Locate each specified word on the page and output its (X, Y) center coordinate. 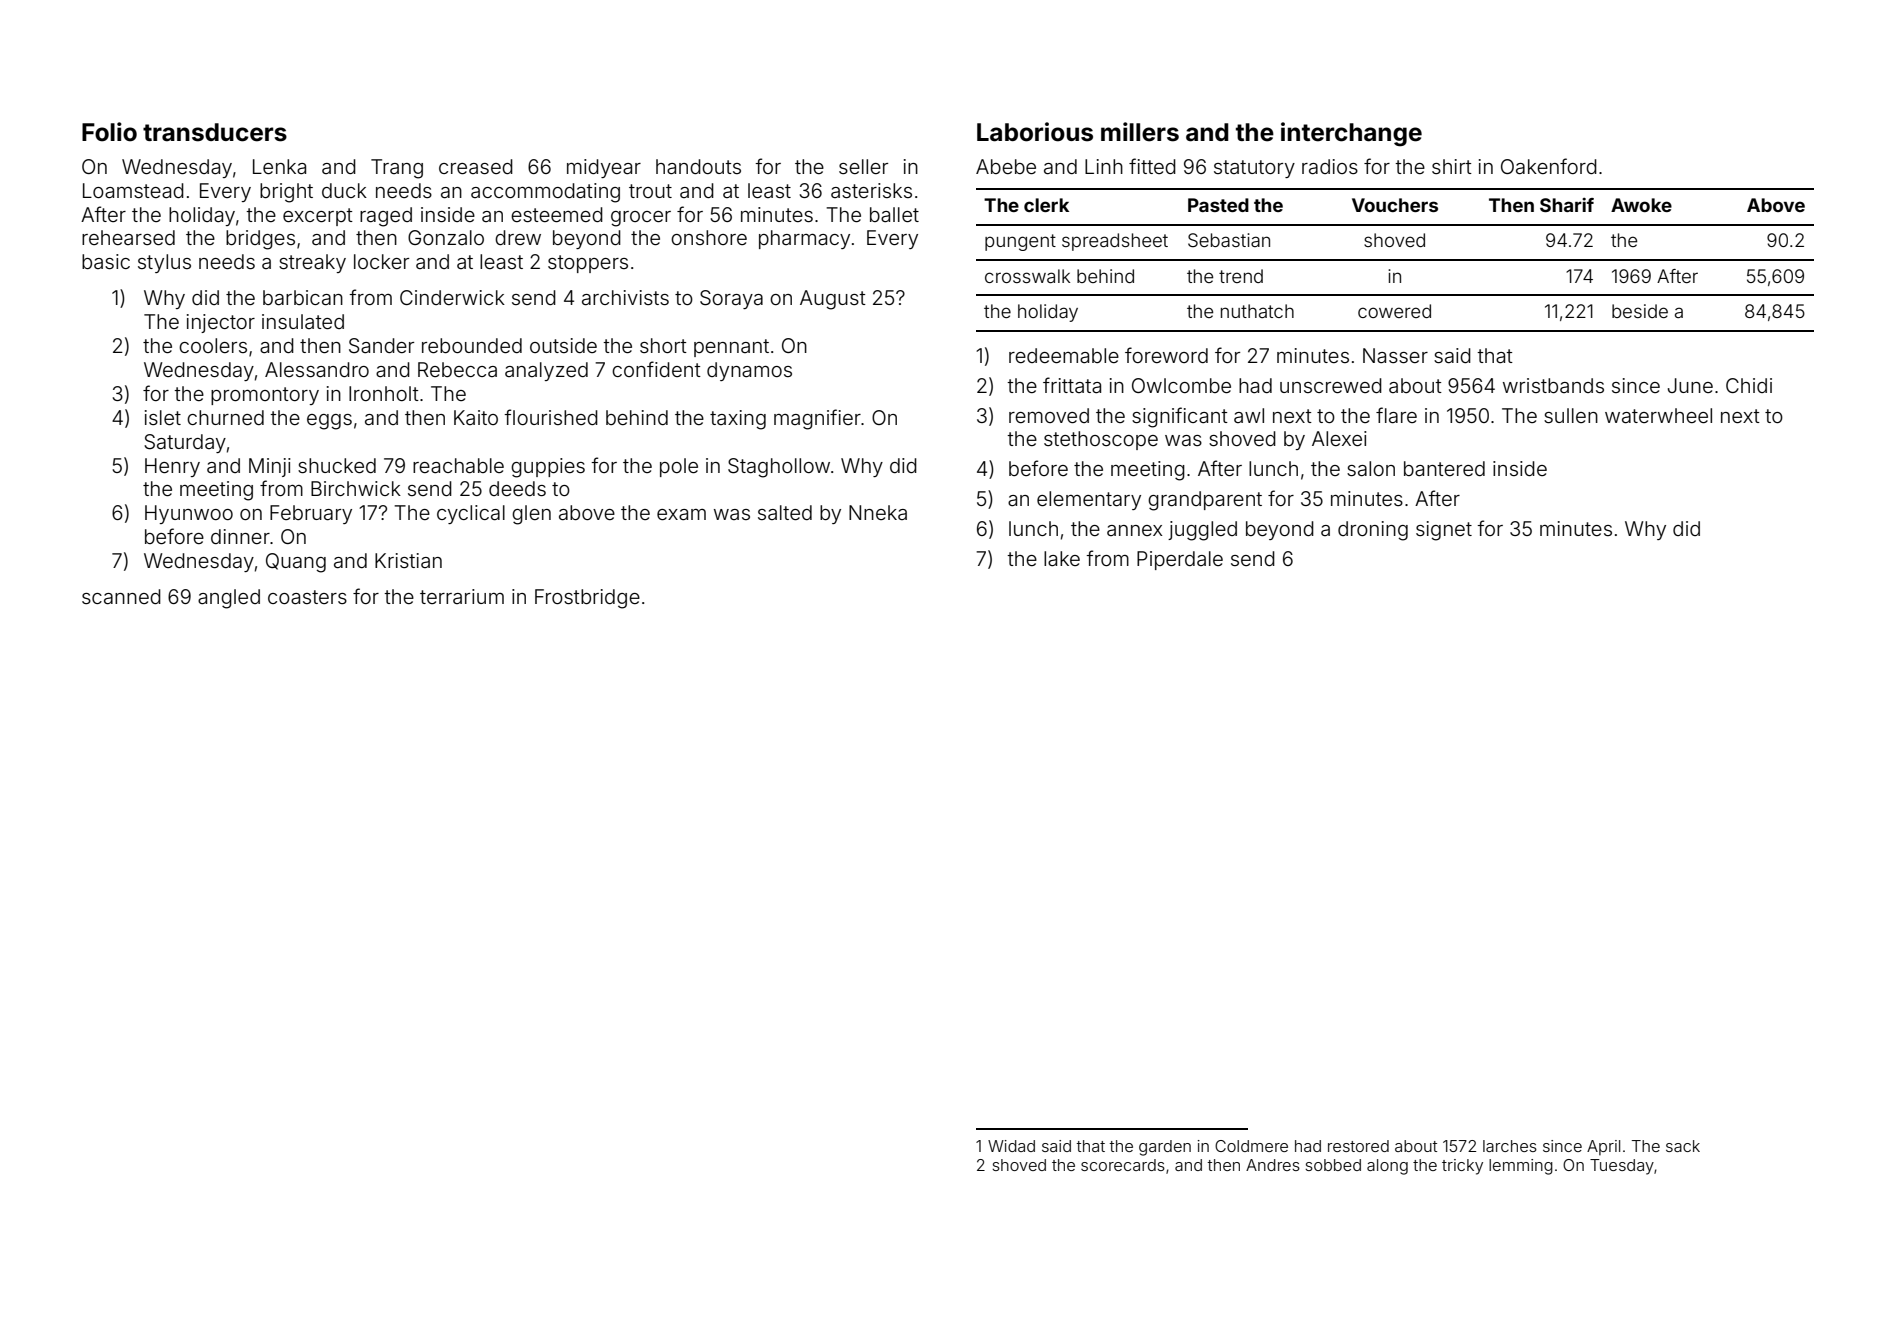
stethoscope (1101, 440)
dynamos (749, 371)
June (1690, 385)
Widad (1011, 1146)
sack (1683, 1146)
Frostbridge (587, 599)
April (1603, 1147)
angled (229, 599)
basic (106, 261)
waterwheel (1658, 415)
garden (1165, 1148)
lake (1062, 558)
